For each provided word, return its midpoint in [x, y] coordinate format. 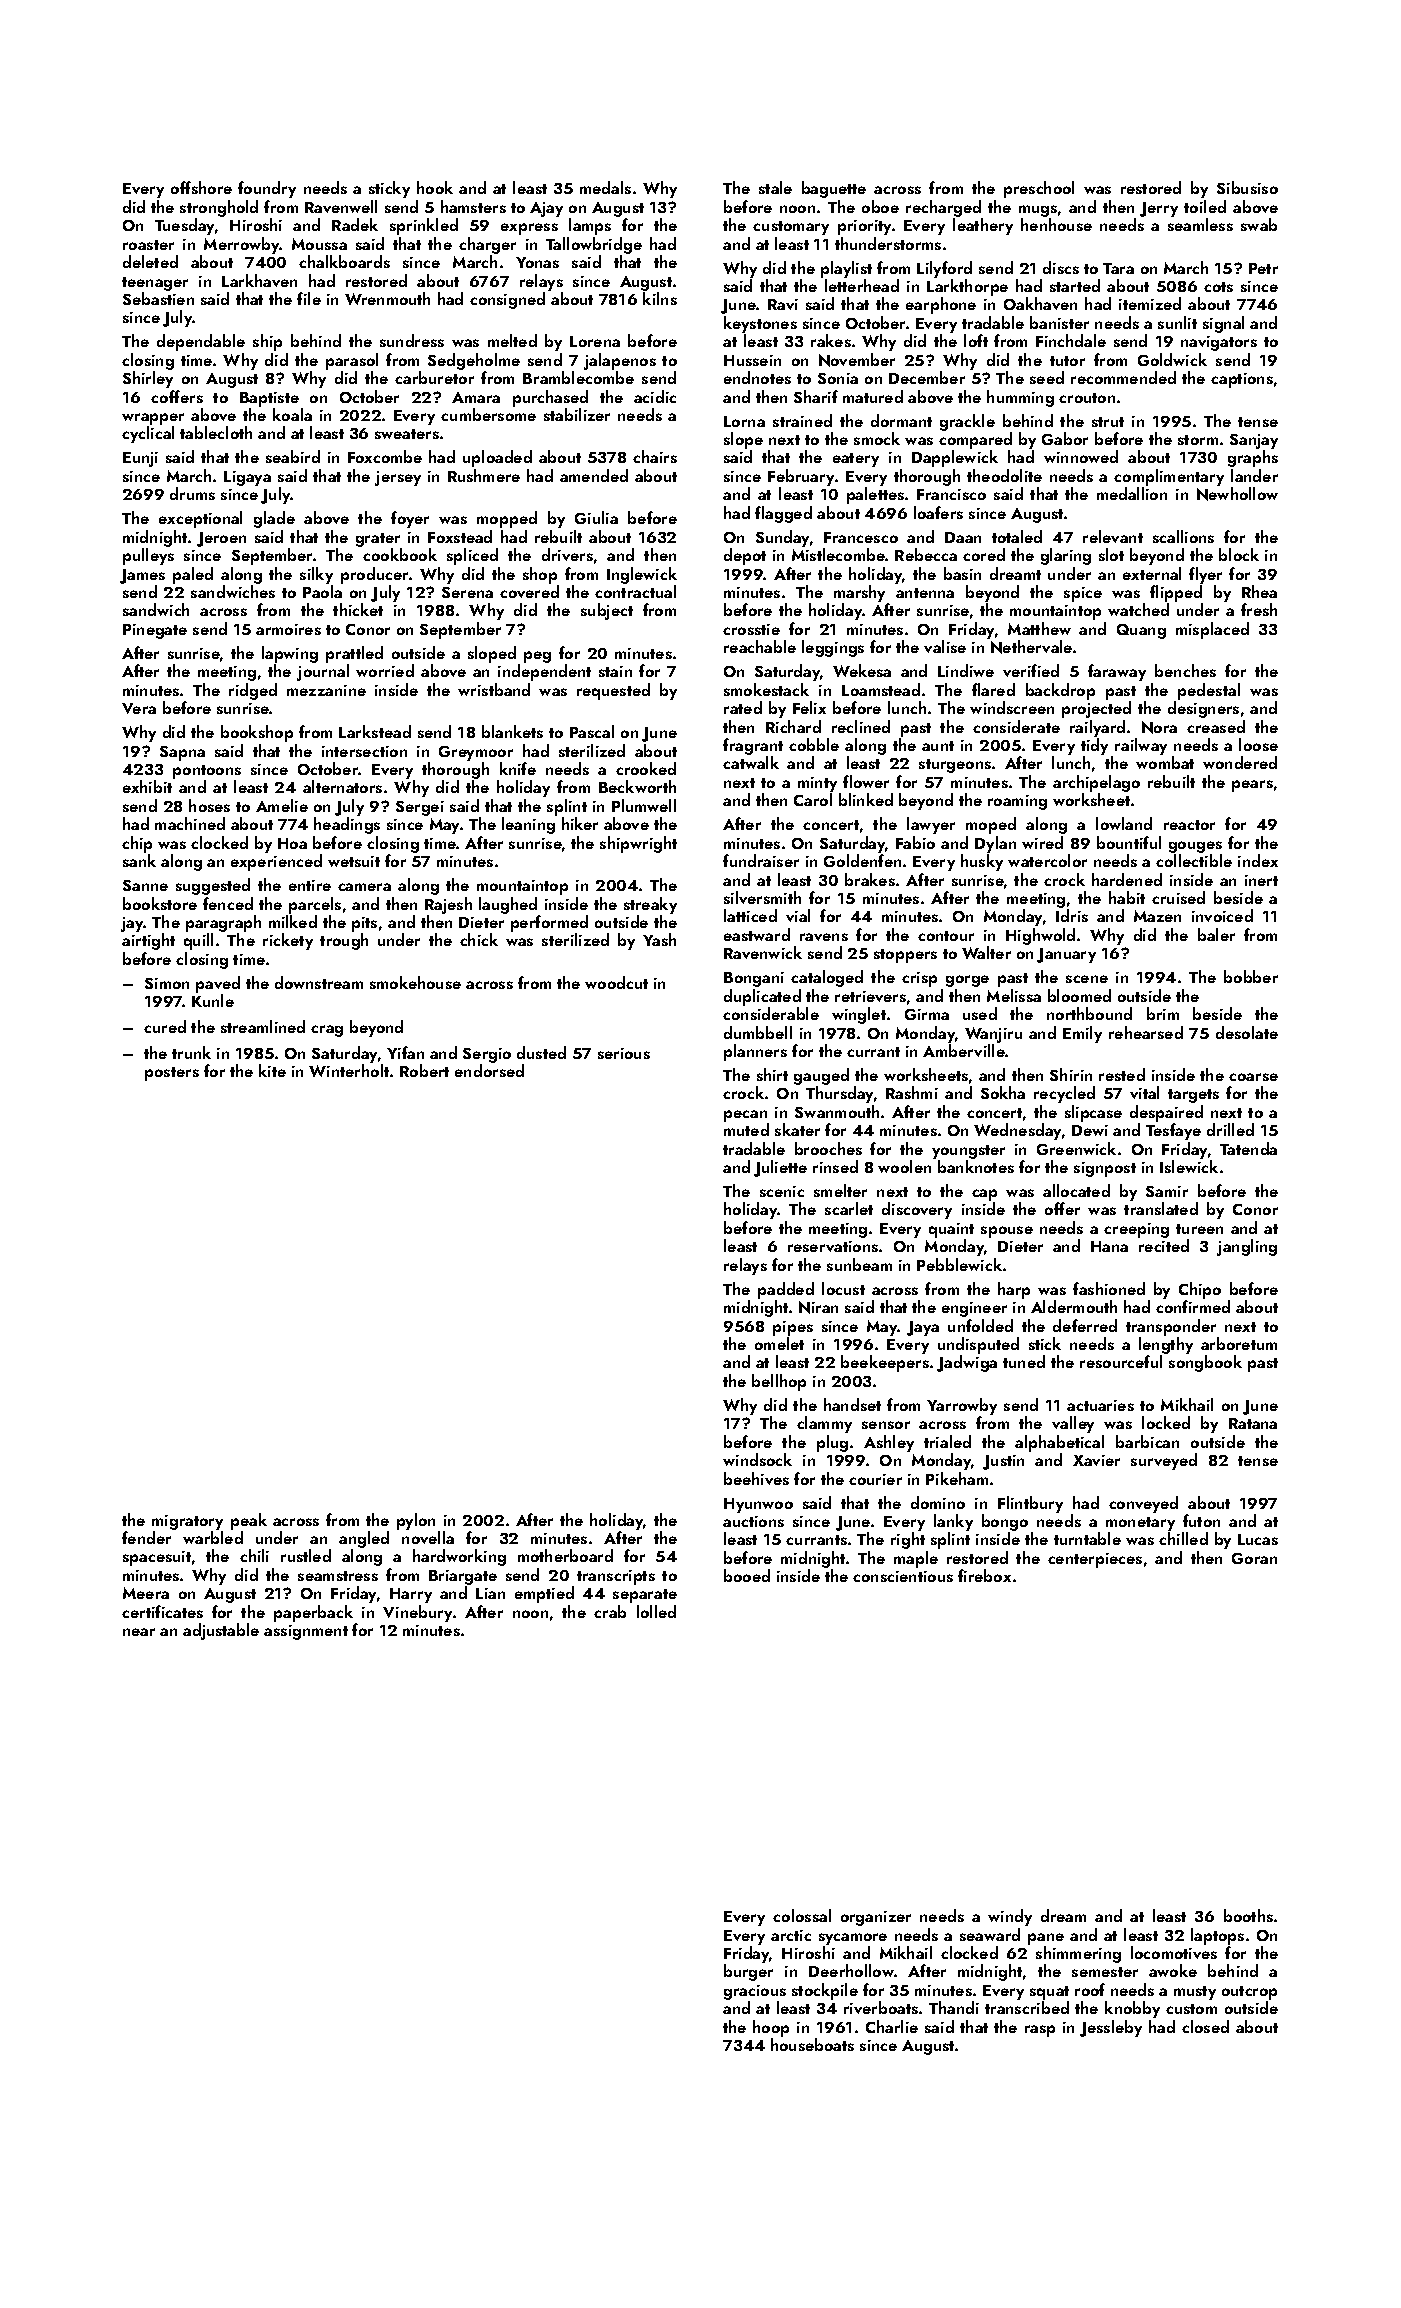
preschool [1039, 189]
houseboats [812, 2044]
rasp [1040, 2031]
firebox [984, 1575]
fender [146, 1537]
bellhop [779, 1382]
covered [529, 591]
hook [435, 187]
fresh [1259, 609]
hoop [771, 2028]
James [142, 576]
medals [605, 187]
